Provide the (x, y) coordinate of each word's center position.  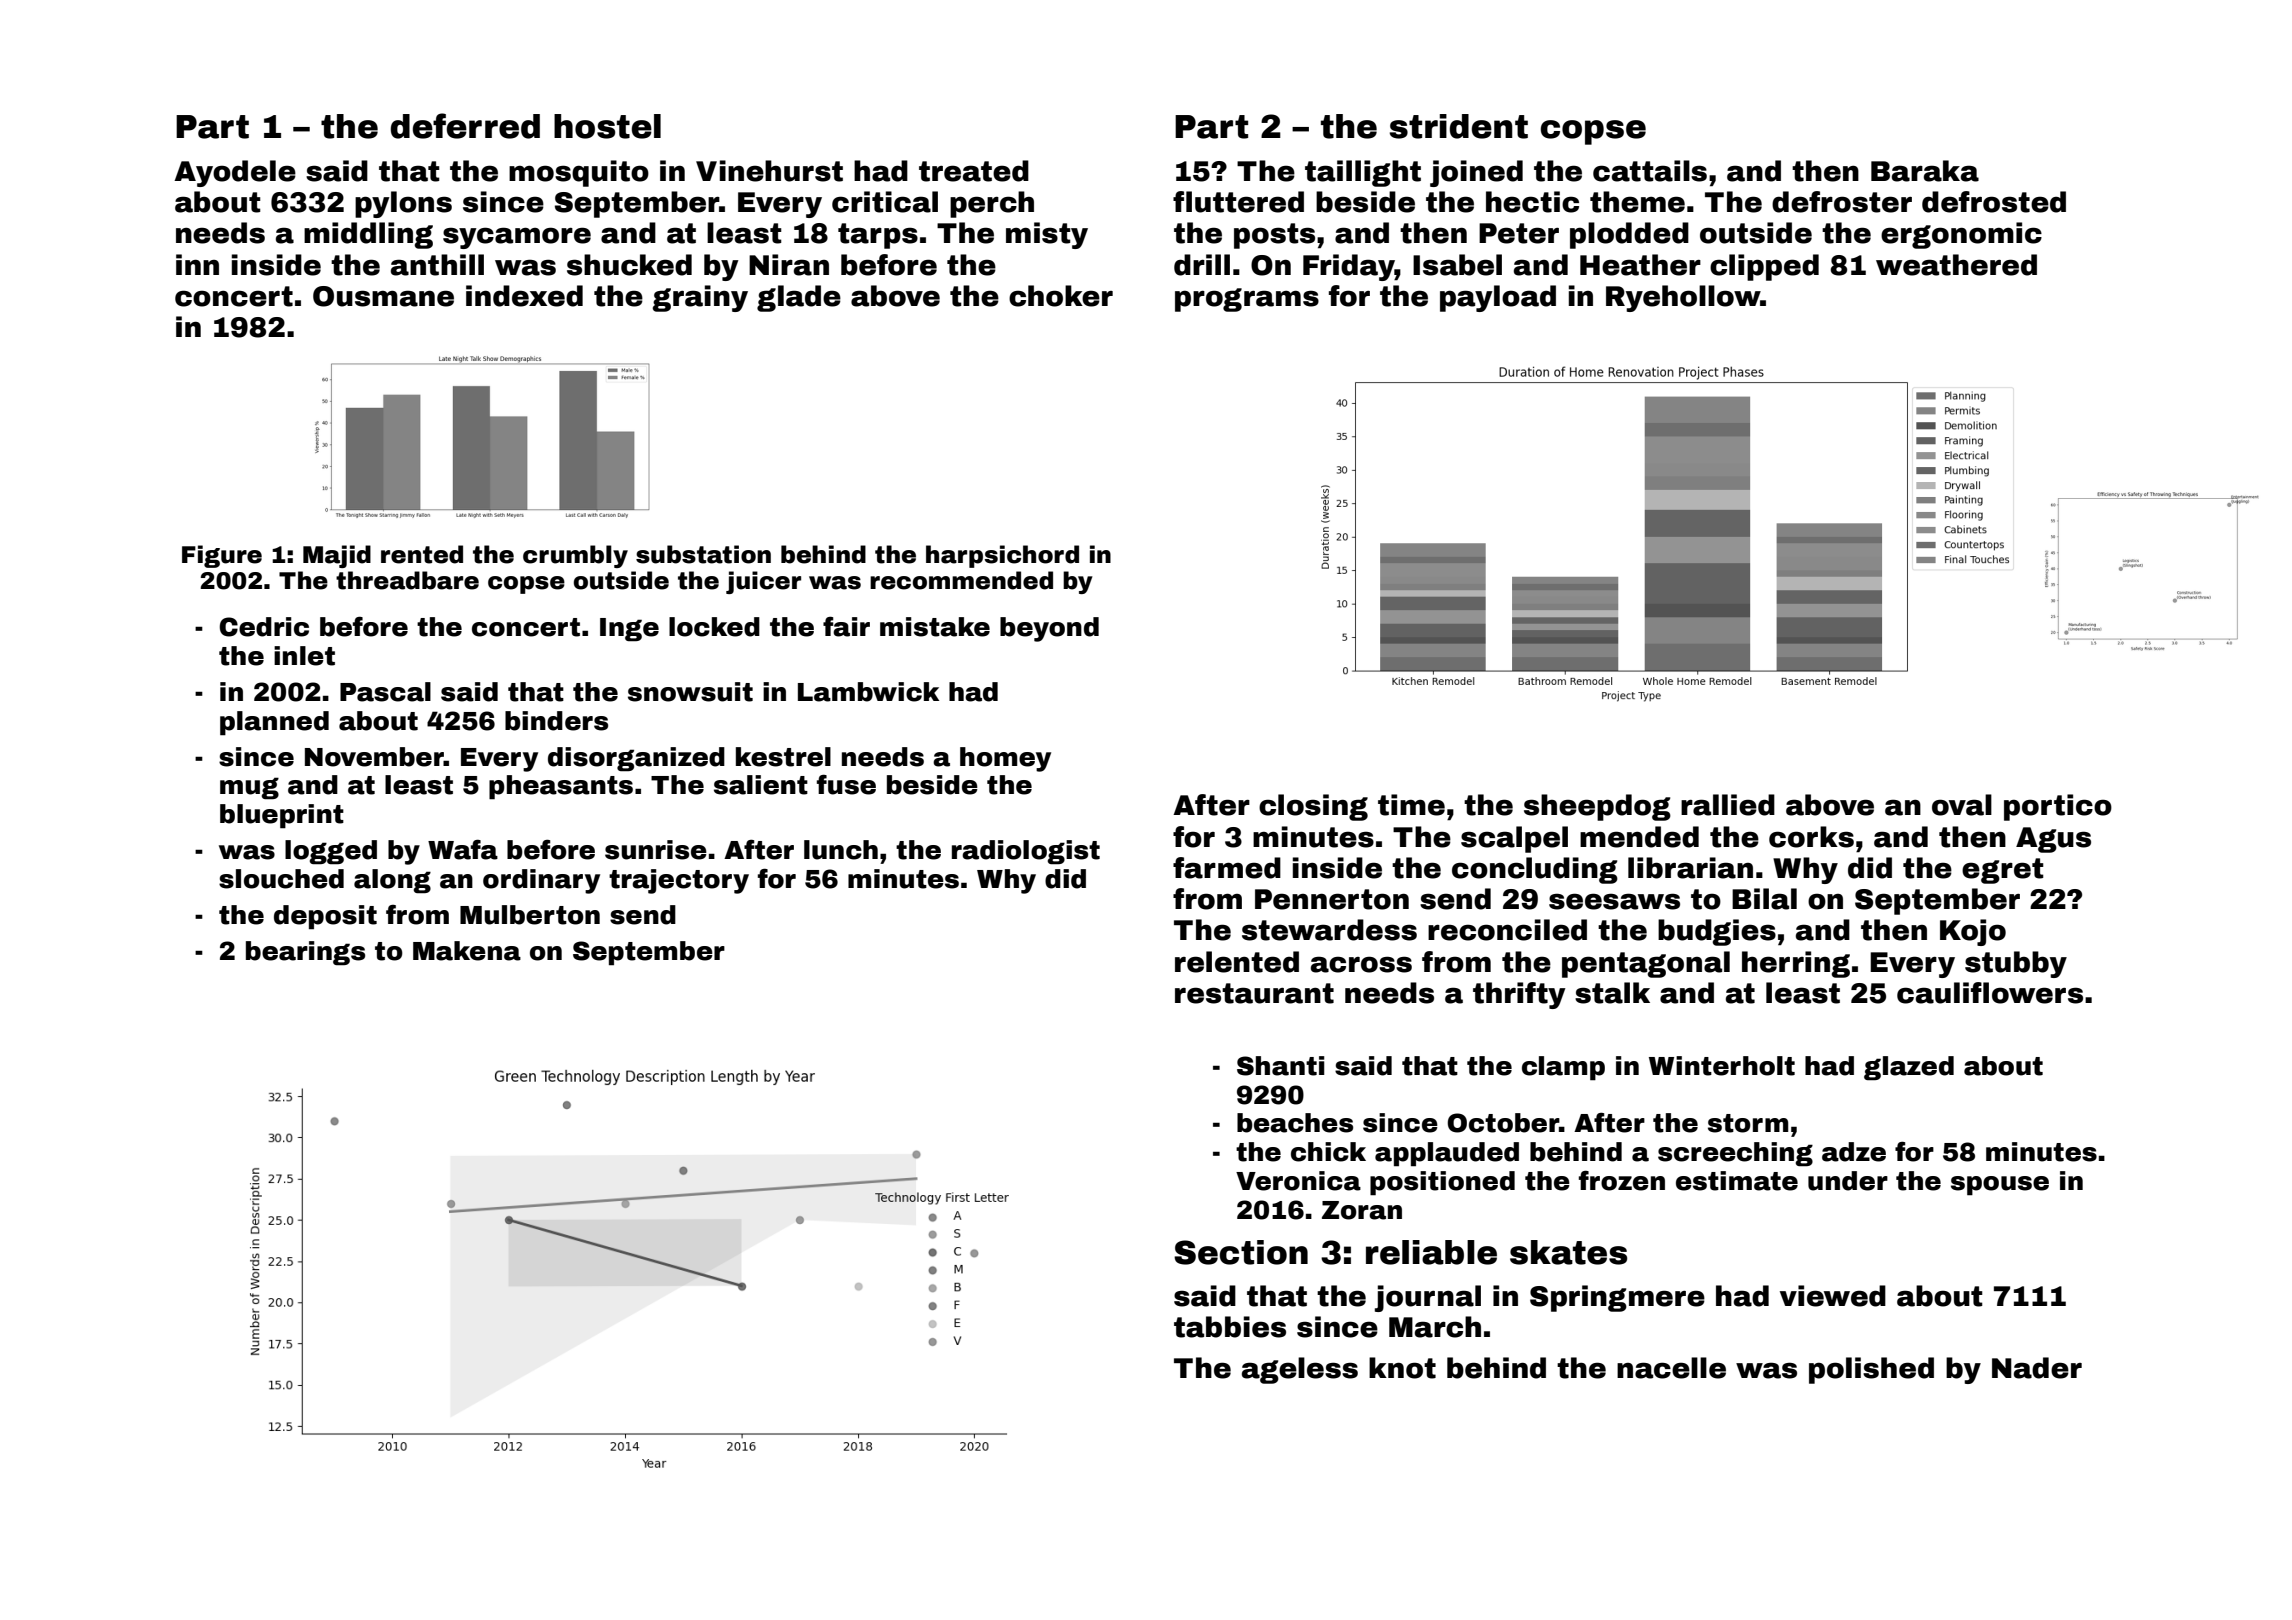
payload (1498, 298)
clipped (1764, 267)
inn (197, 264)
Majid (337, 556)
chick (1328, 1152)
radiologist (1026, 852)
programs (1247, 300)
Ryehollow (1683, 298)
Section (1241, 1252)
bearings (305, 953)
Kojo (1973, 932)
